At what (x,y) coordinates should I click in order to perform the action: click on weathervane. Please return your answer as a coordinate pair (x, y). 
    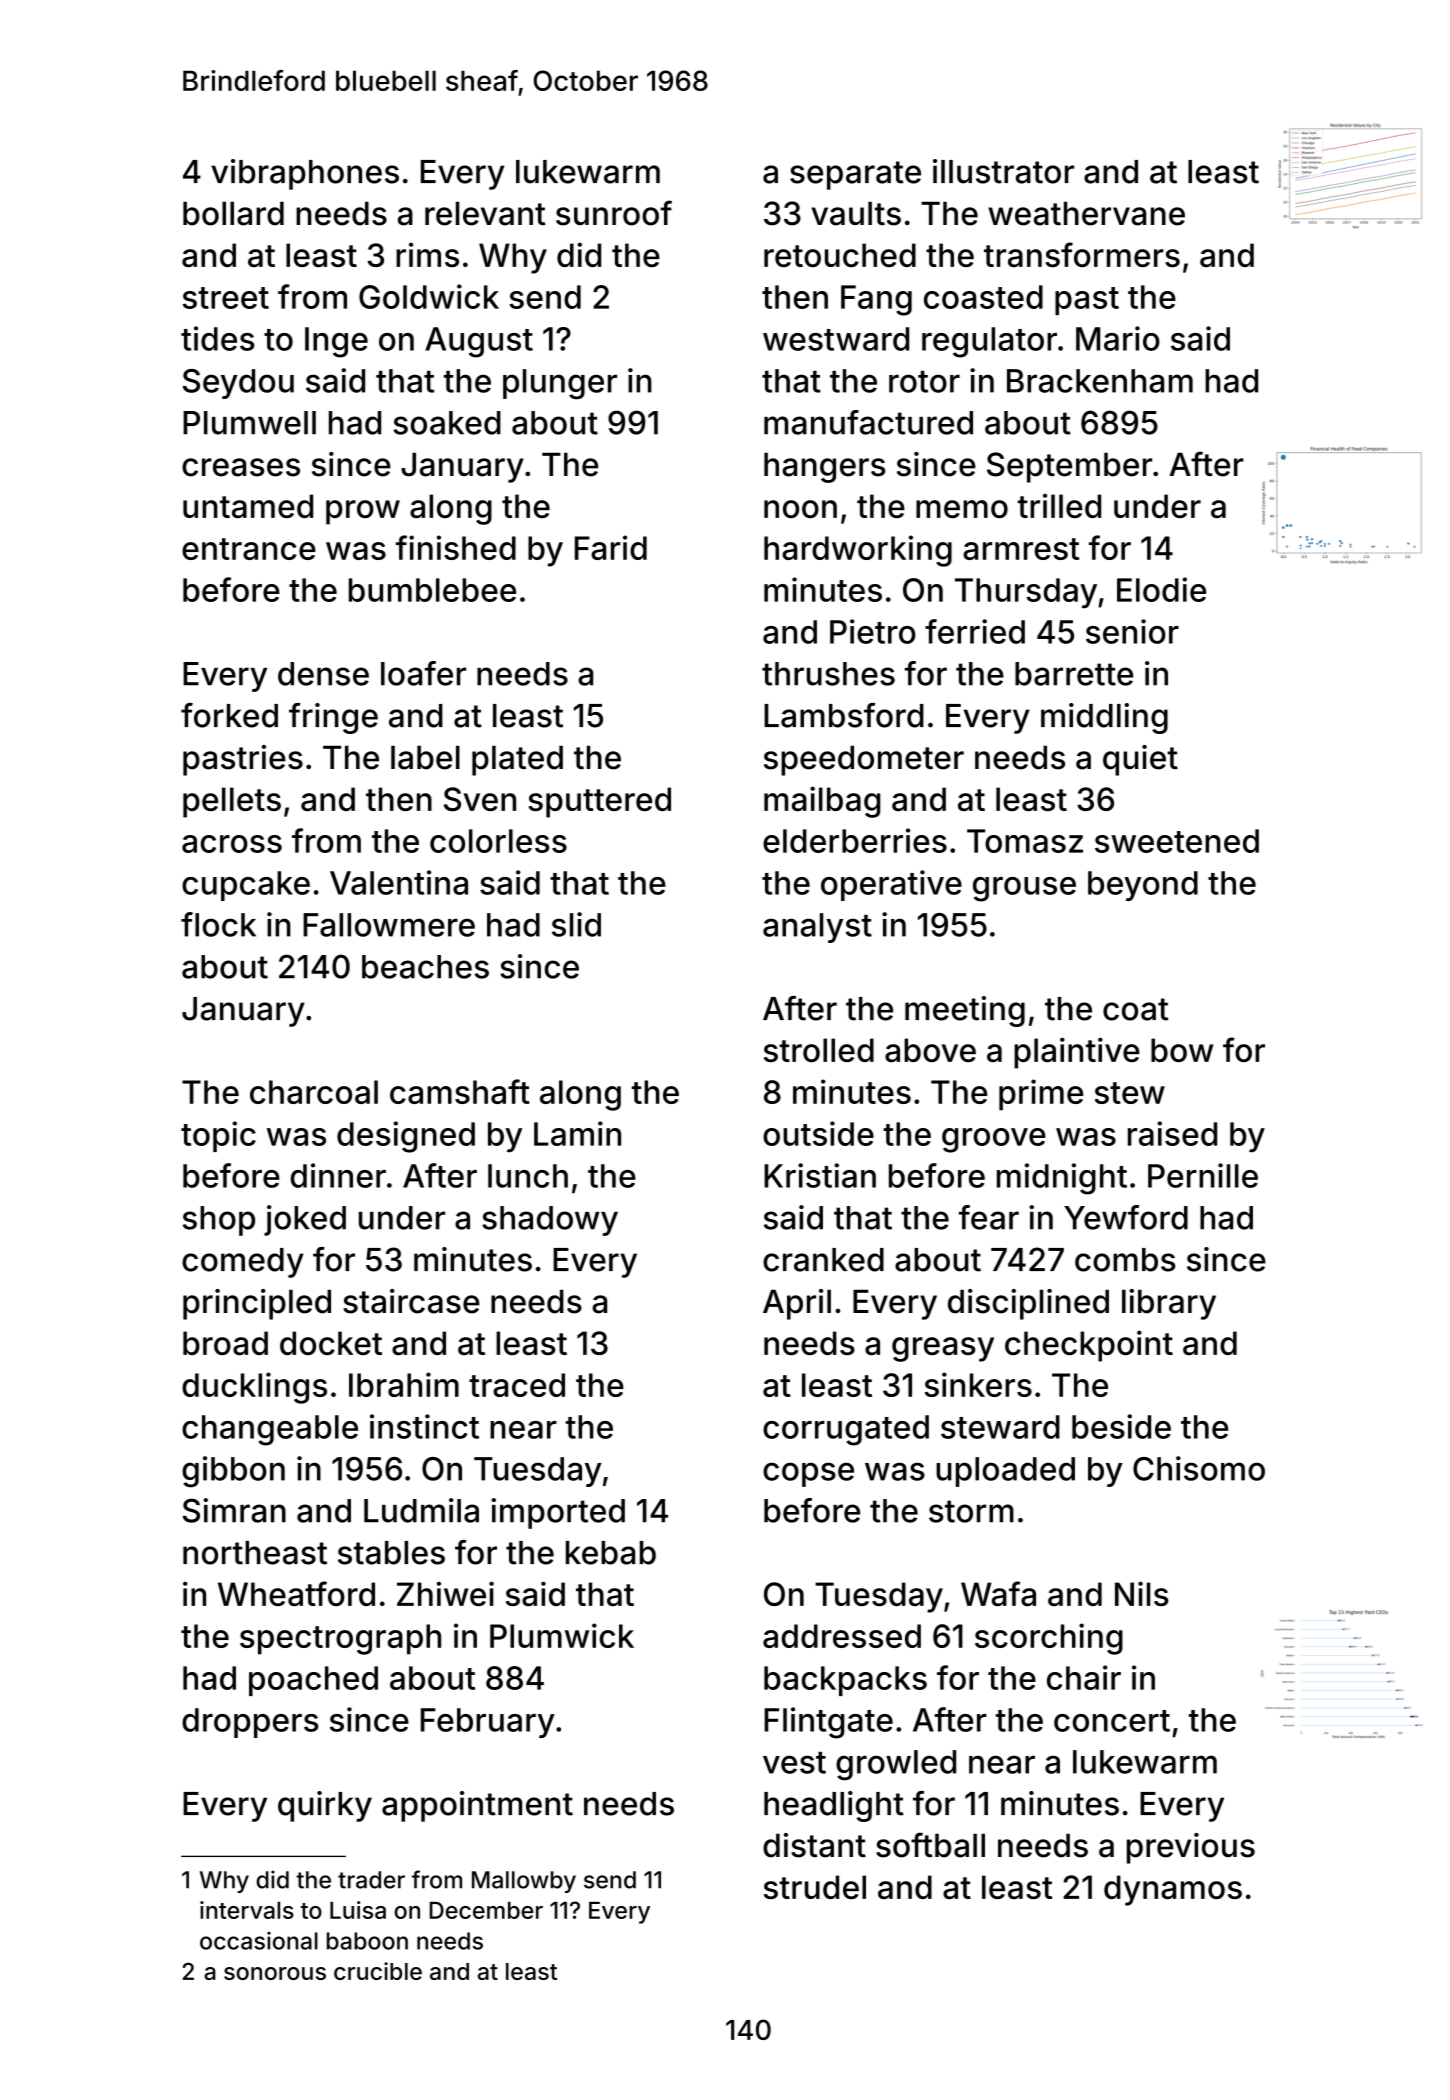
    Looking at the image, I should click on (1086, 214).
